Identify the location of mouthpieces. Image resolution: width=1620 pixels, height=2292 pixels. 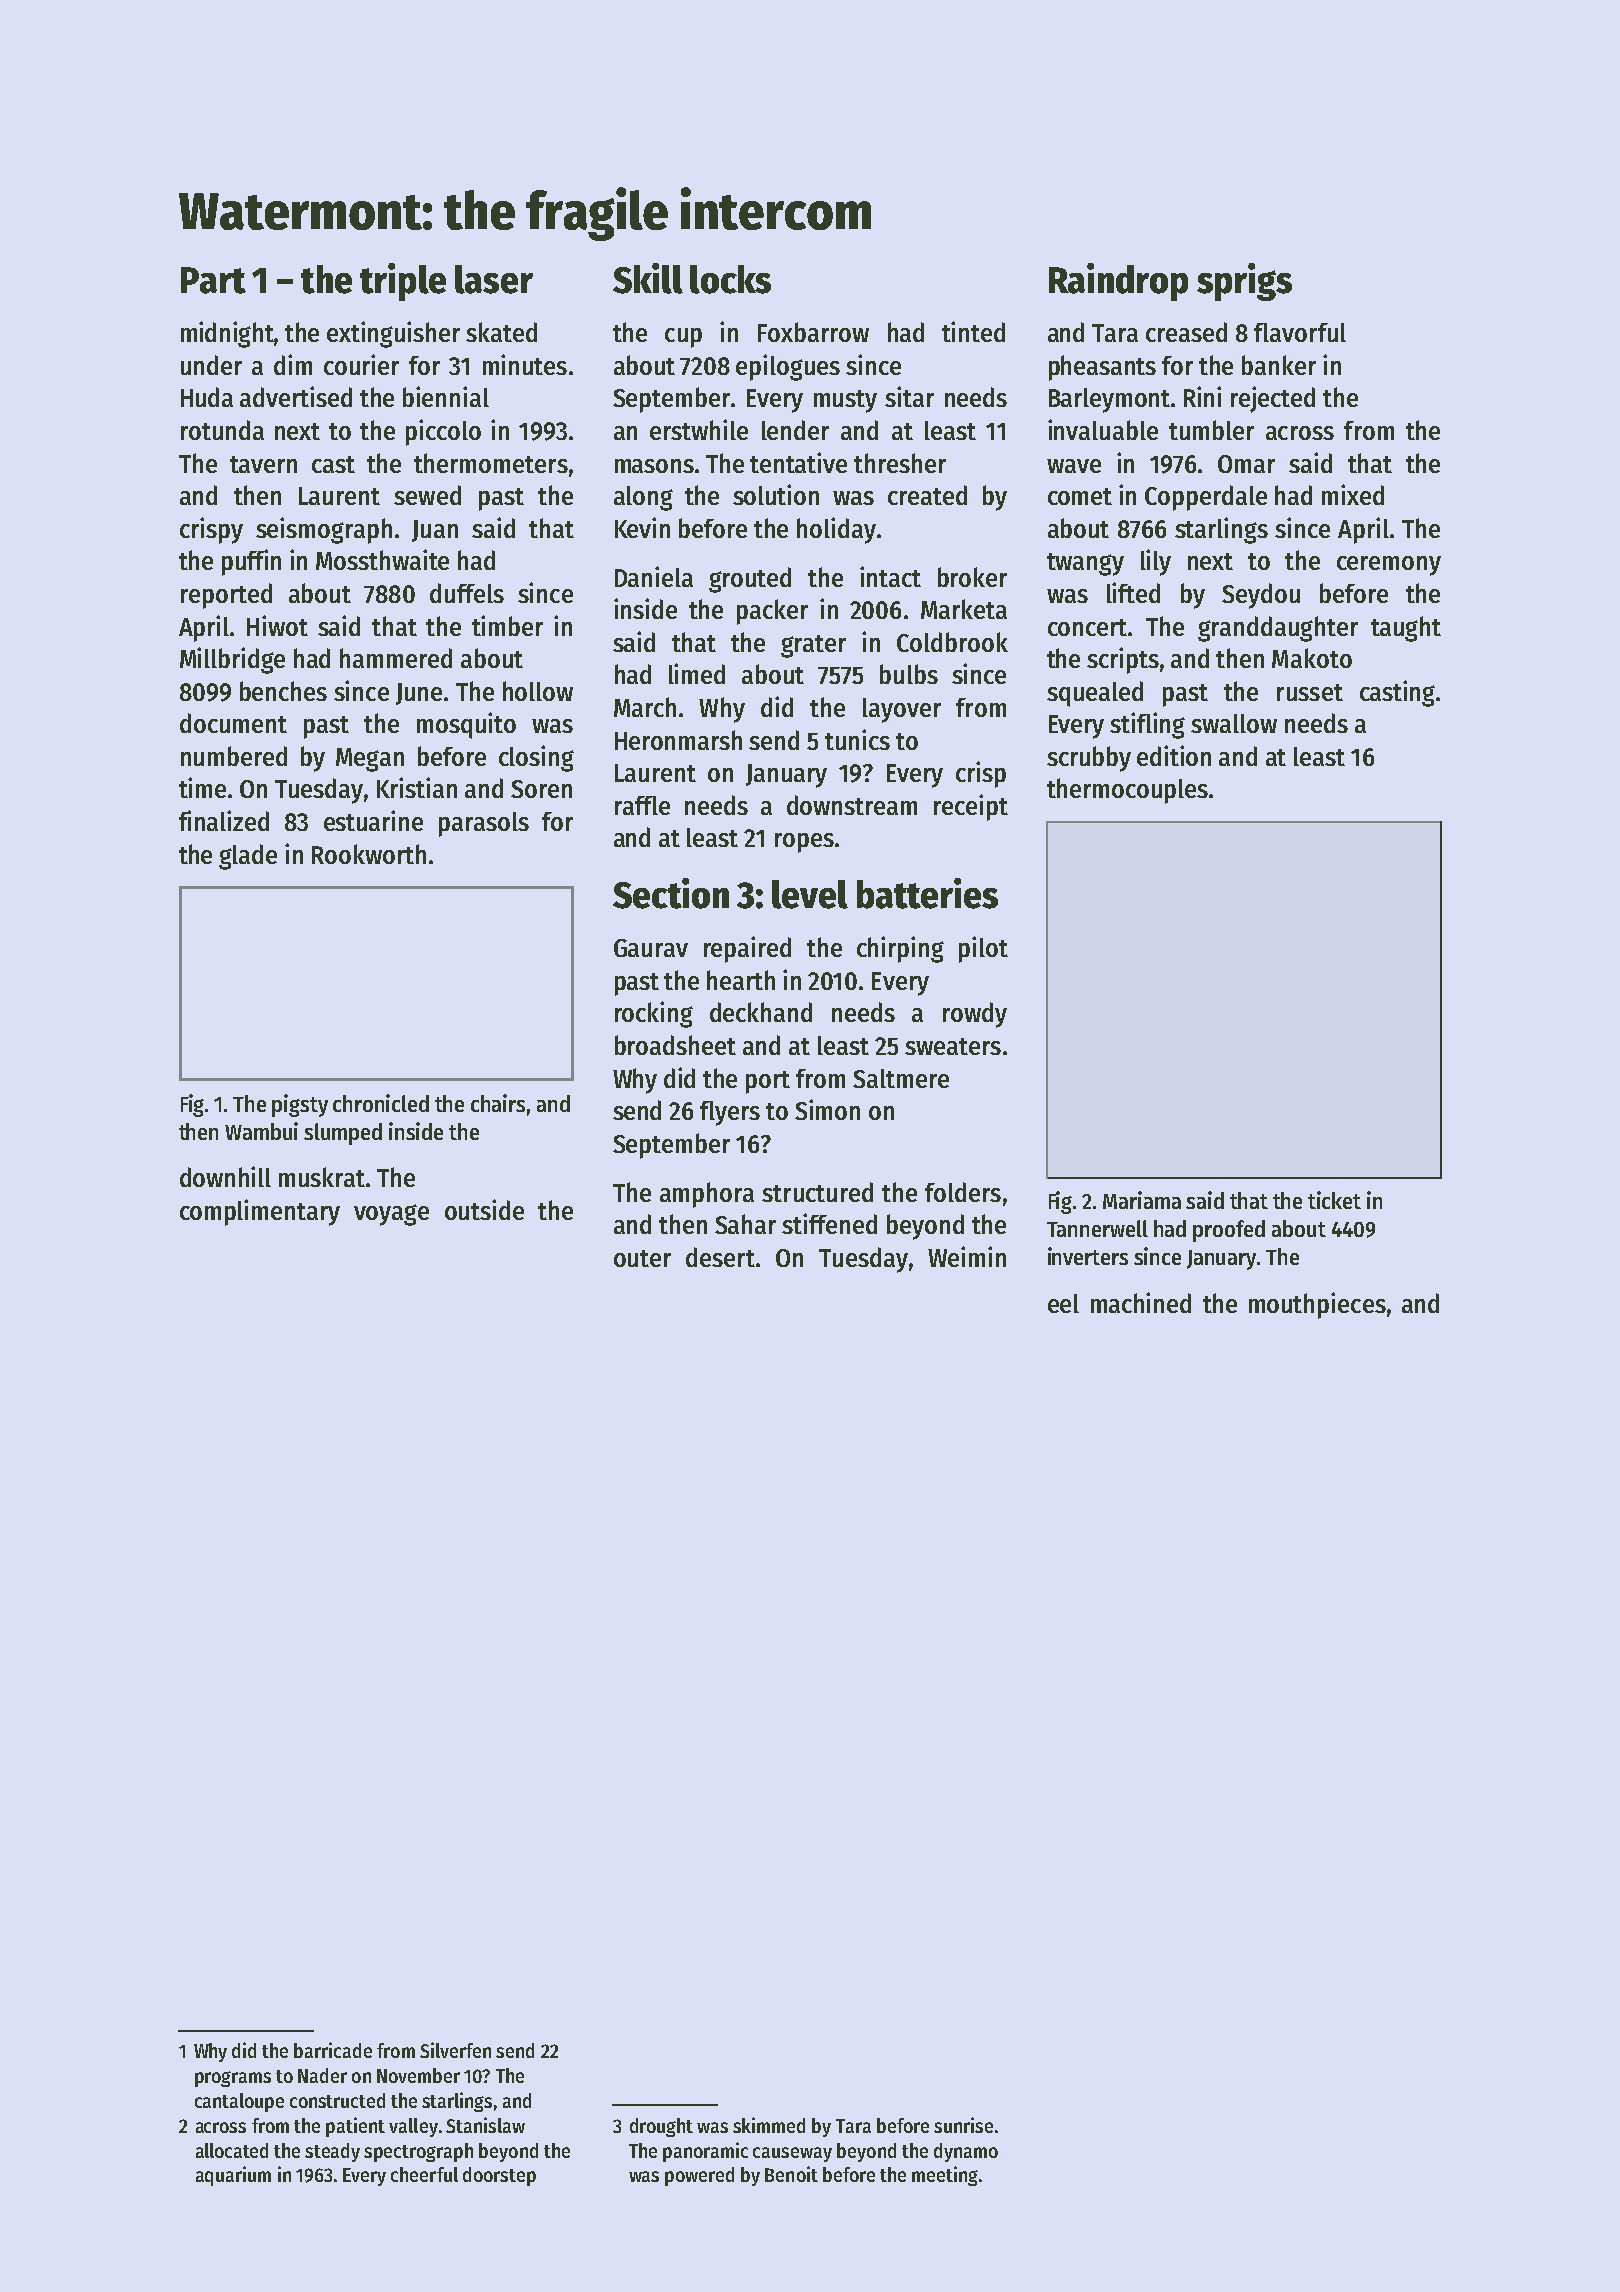
(1317, 1305).
